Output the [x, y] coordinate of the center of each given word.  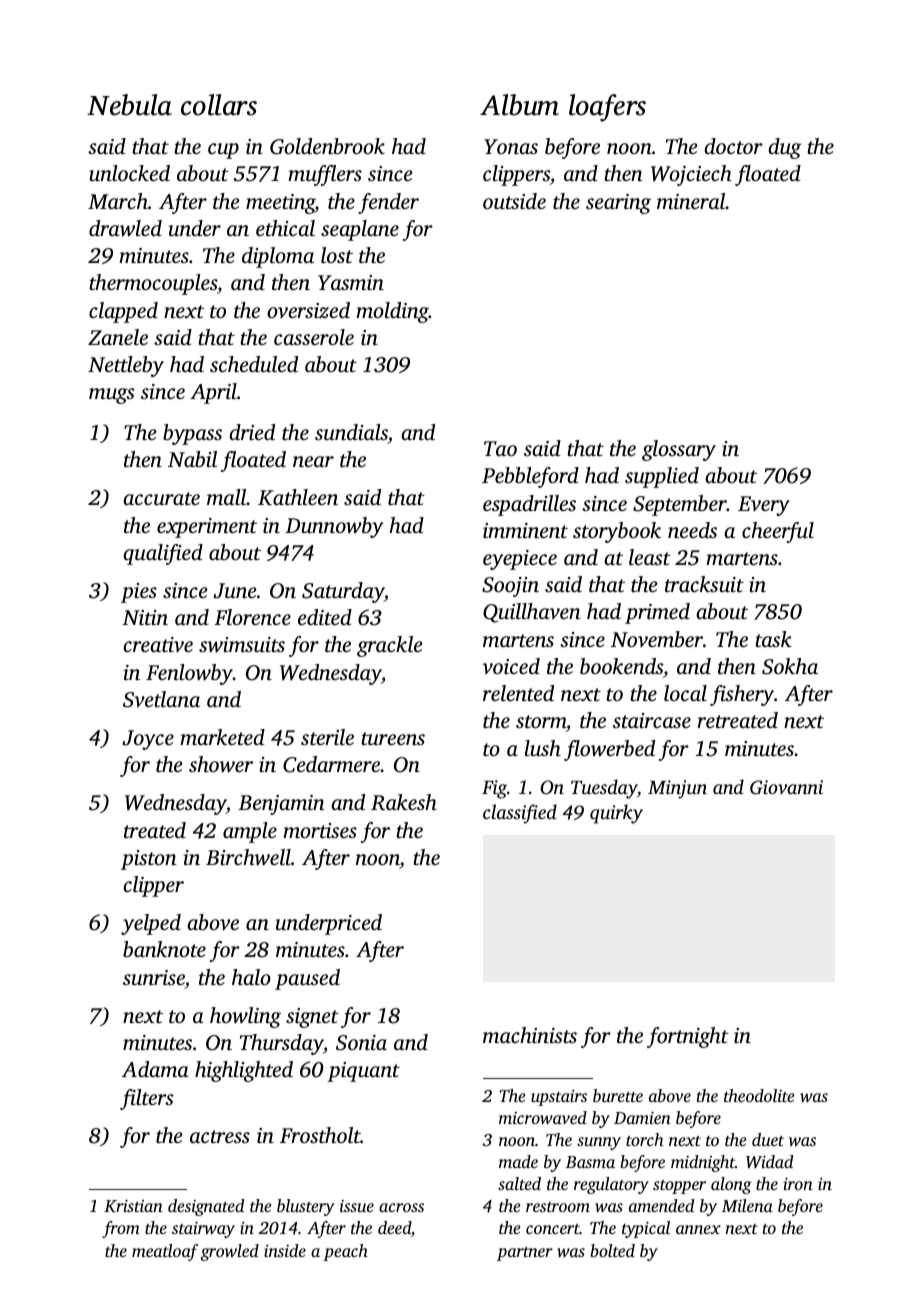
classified [520, 814]
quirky [616, 814]
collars [219, 105]
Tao [500, 448]
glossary [679, 450]
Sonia [361, 1043]
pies [139, 593]
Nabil [192, 459]
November [657, 639]
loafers [607, 108]
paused [307, 979]
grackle [390, 646]
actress [220, 1136]
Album [519, 105]
